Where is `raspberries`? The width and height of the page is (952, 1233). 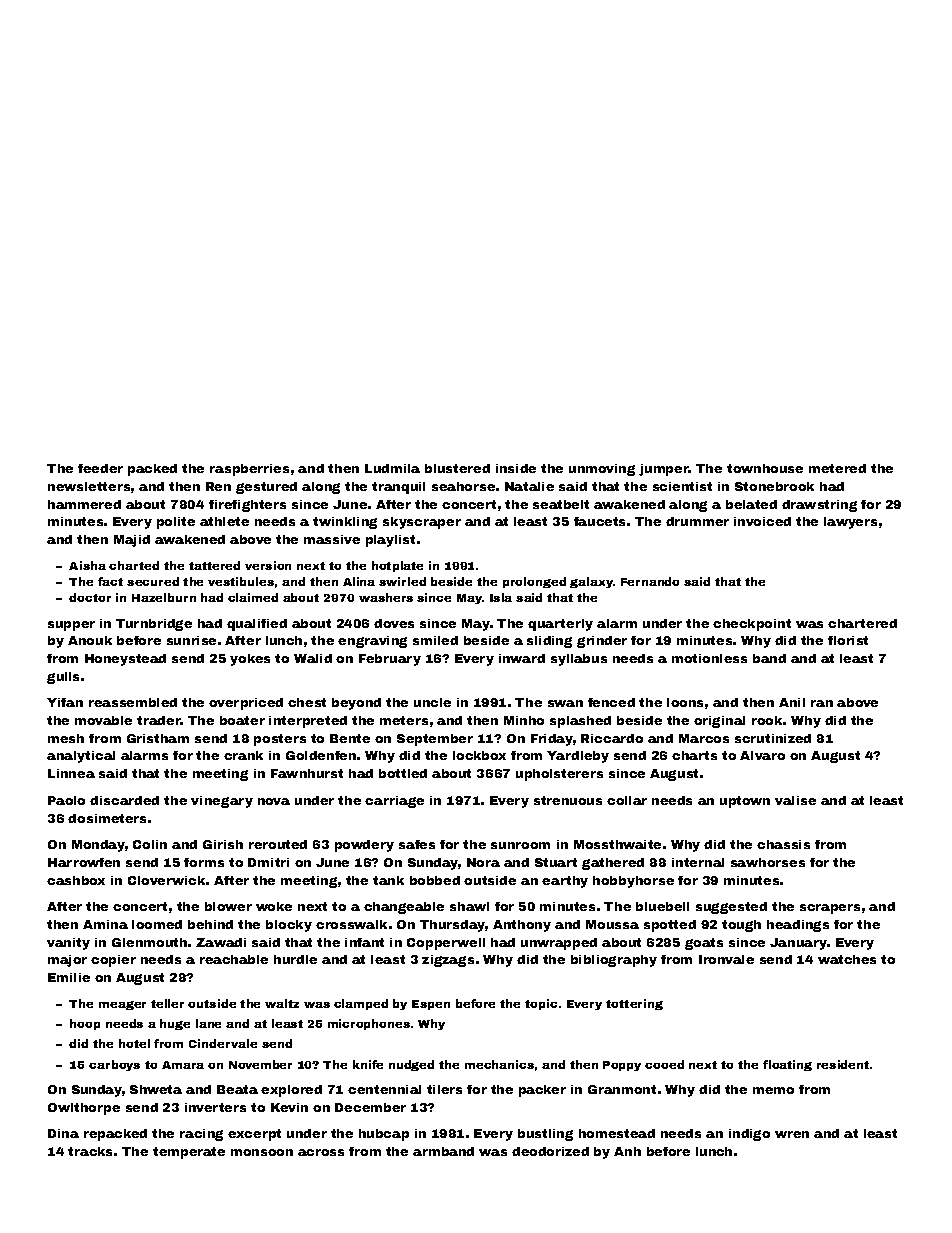 raspberries is located at coordinates (249, 470).
